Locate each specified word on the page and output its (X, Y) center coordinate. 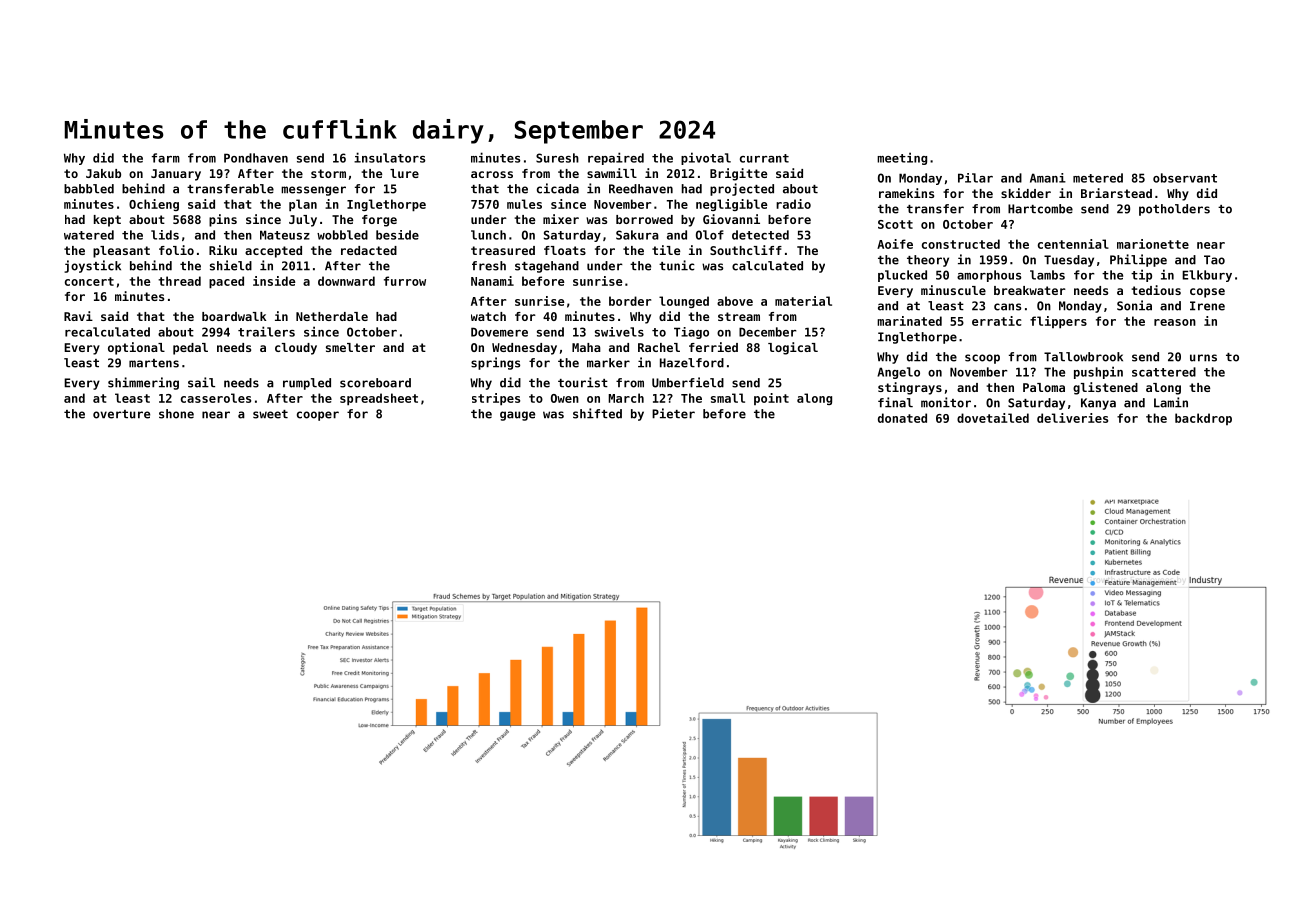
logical (793, 348)
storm (328, 173)
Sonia (1134, 305)
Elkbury (1207, 276)
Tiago (691, 333)
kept (107, 221)
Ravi (78, 316)
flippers (1058, 322)
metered (1098, 178)
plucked (902, 276)
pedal (190, 349)
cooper (318, 416)
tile (666, 250)
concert (89, 281)
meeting (902, 158)
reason (1175, 322)
